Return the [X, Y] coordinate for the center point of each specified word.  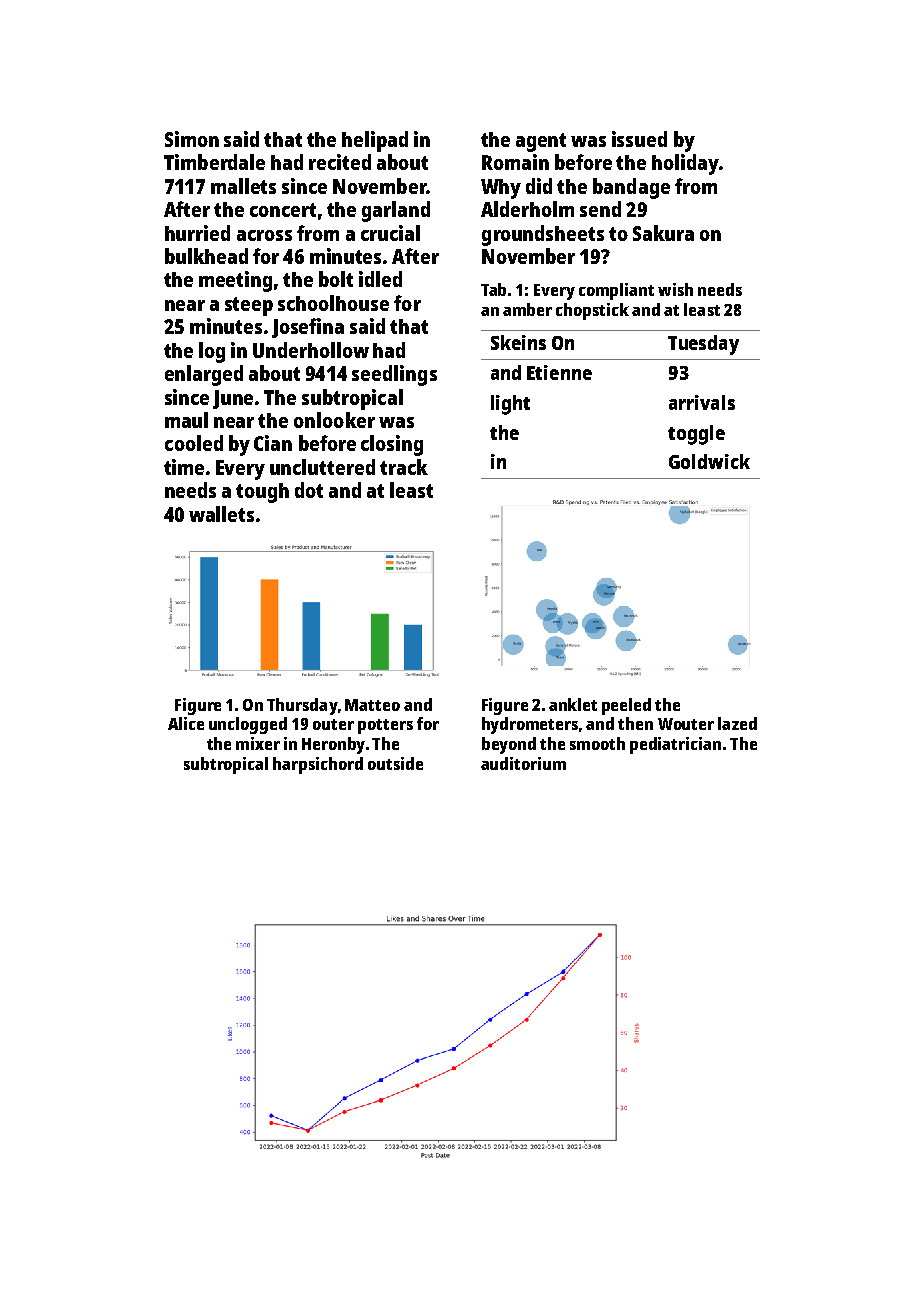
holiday [685, 164]
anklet [573, 704]
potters [385, 726]
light [510, 405]
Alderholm [527, 209]
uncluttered [322, 467]
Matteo [372, 705]
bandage [631, 188]
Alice [186, 723]
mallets [243, 186]
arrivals [702, 402]
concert [283, 210]
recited [340, 162]
